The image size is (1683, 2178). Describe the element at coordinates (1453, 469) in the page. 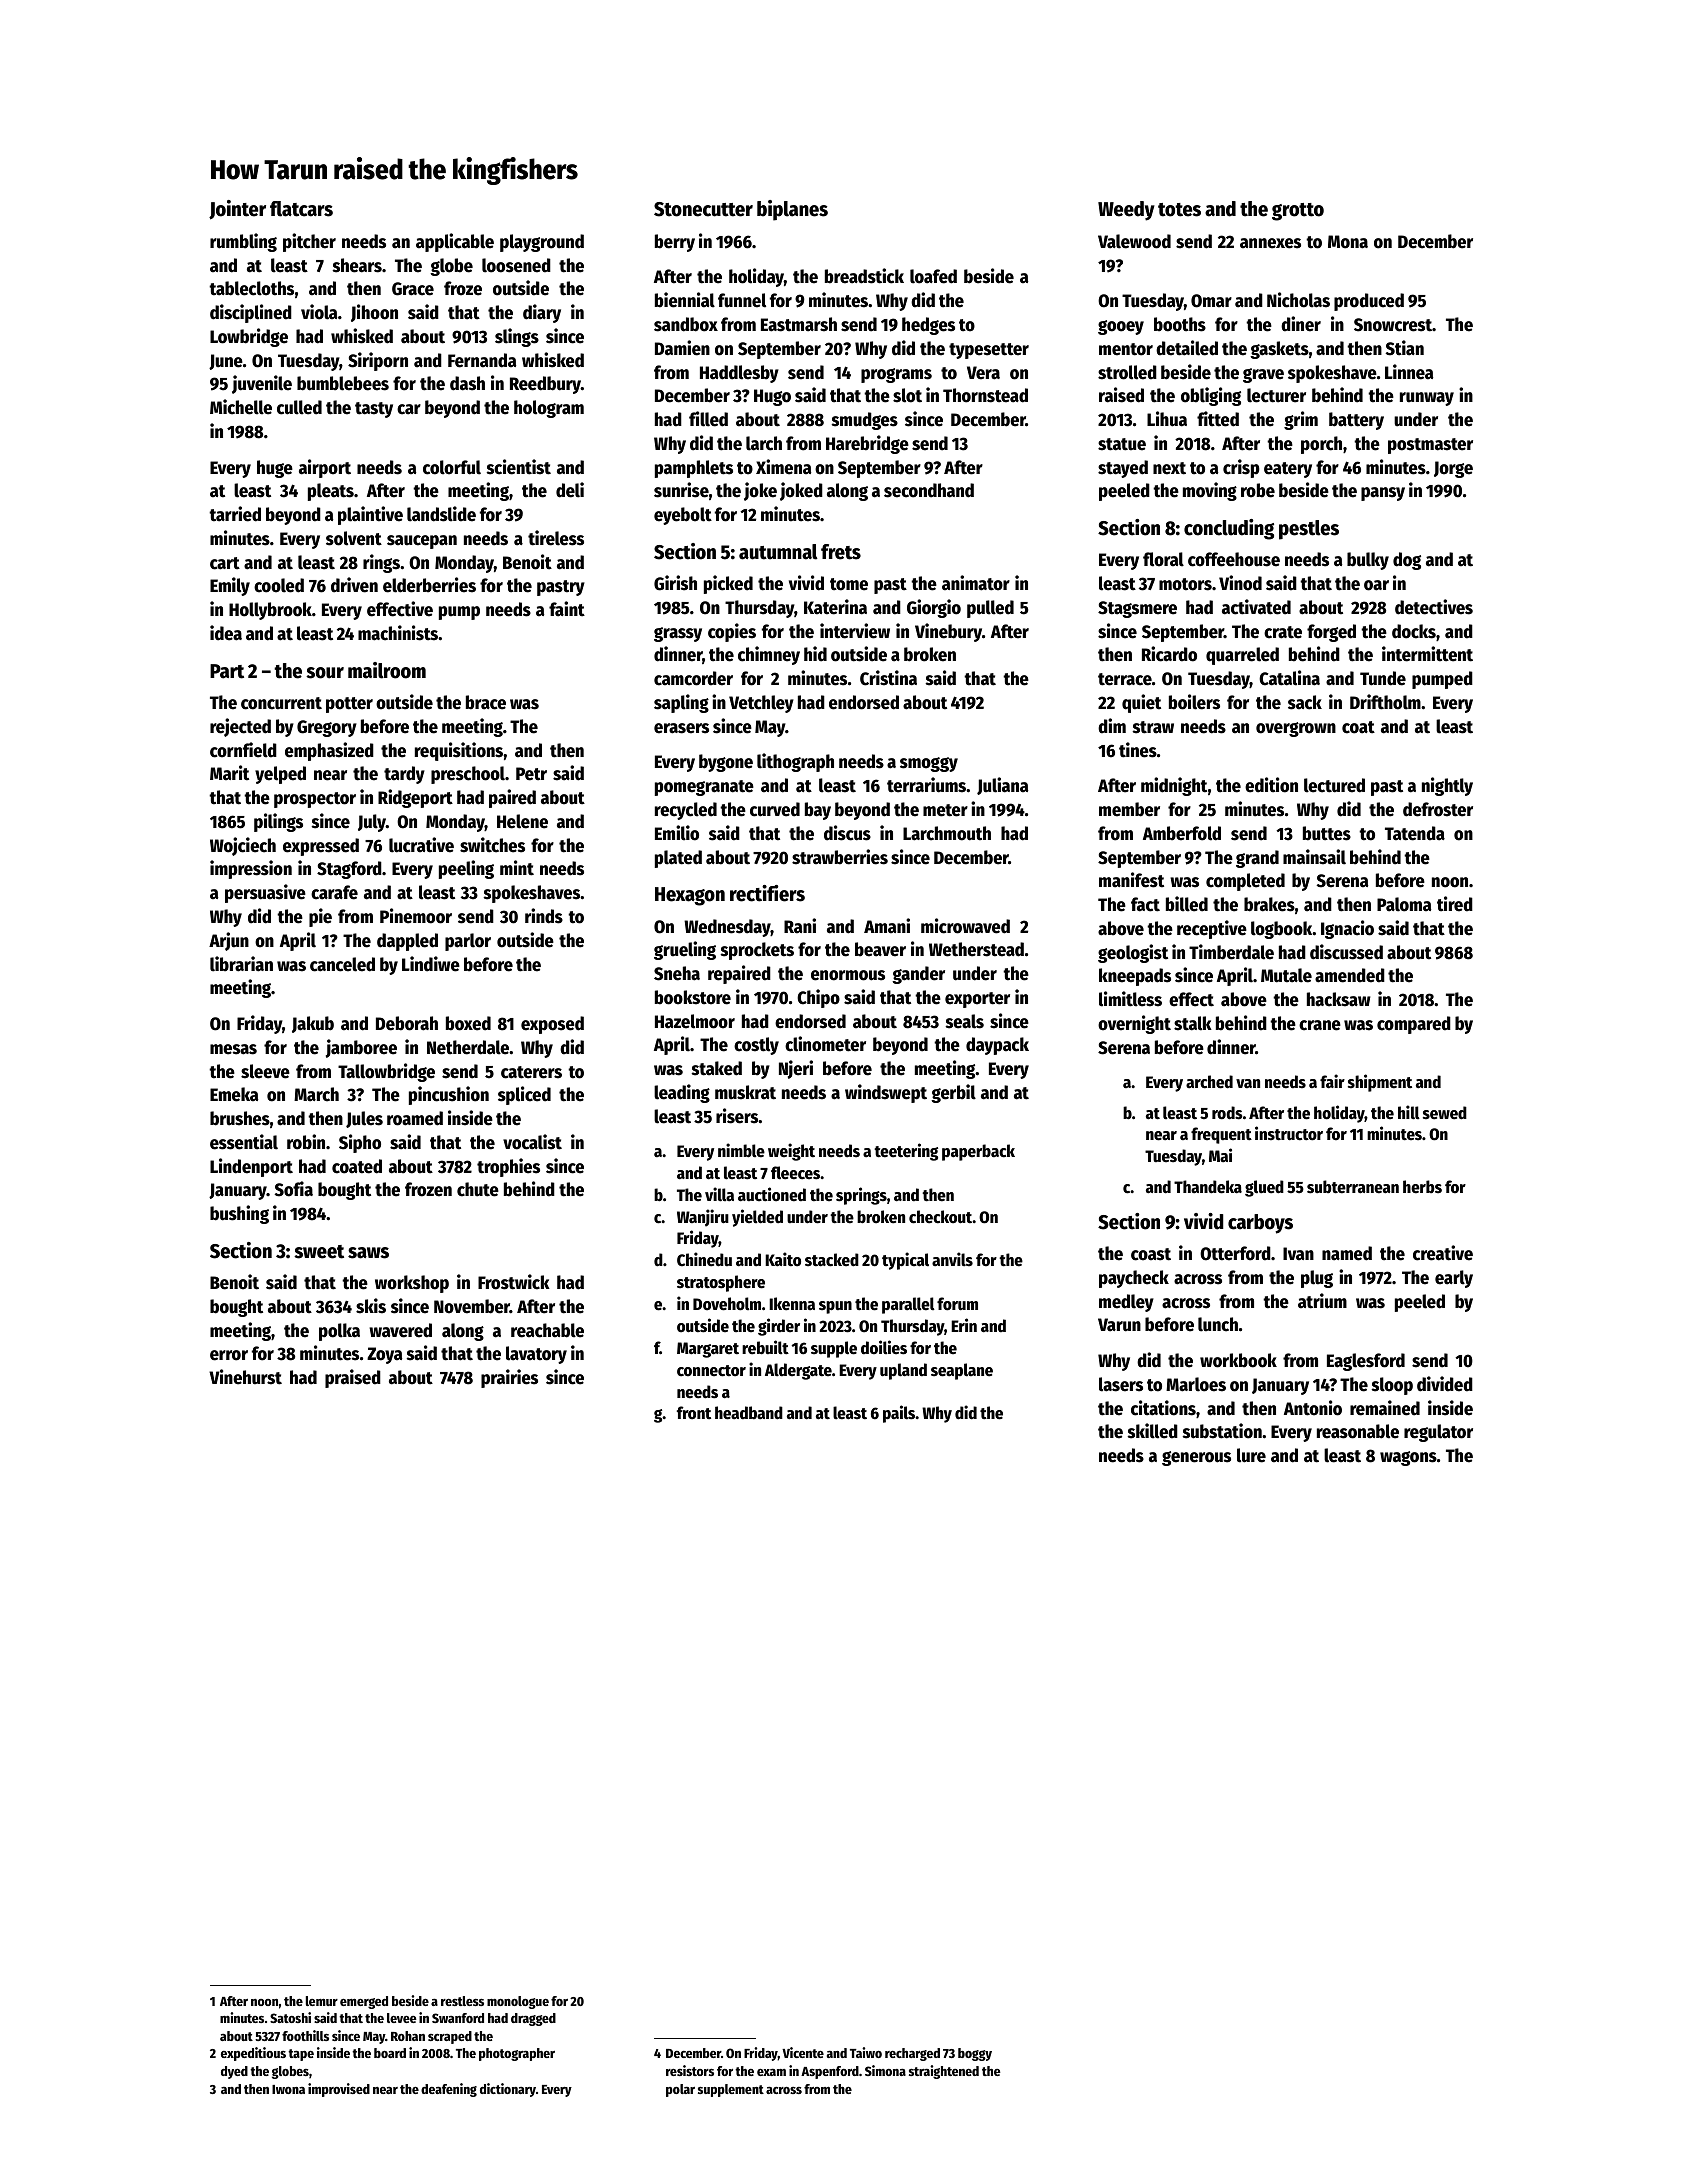

I see `Jorge` at that location.
